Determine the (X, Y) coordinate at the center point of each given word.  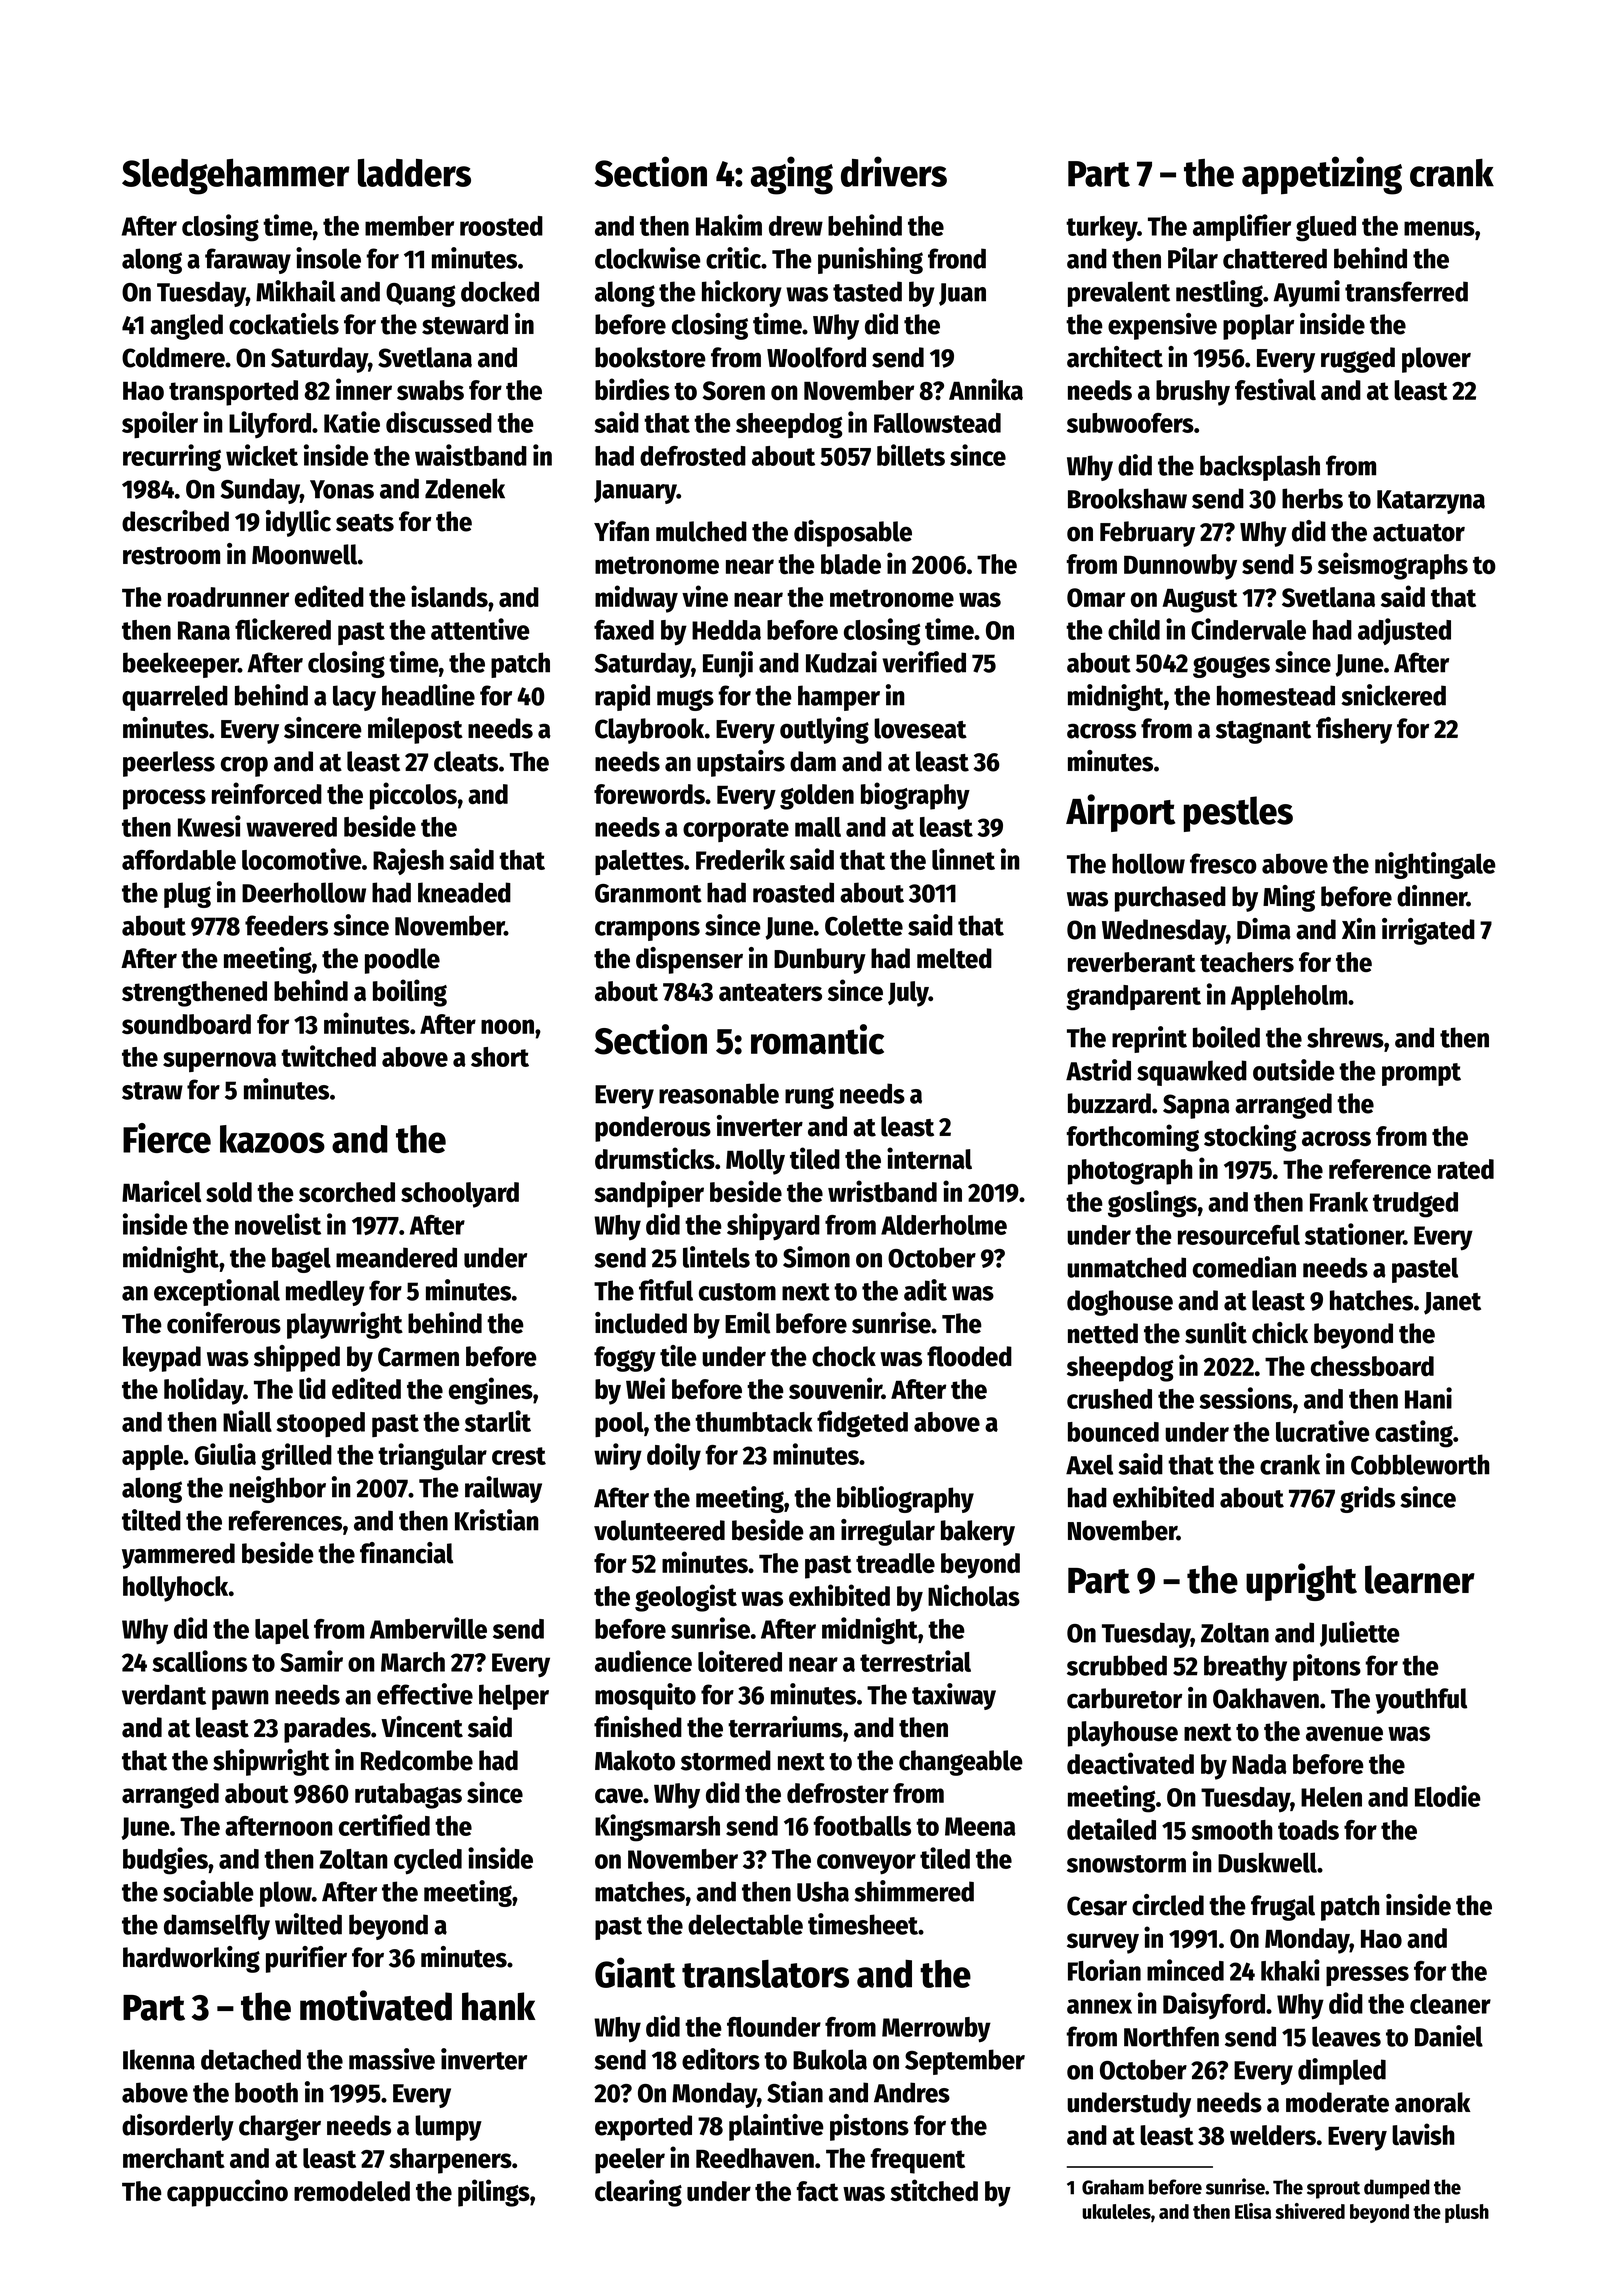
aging (792, 175)
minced (1185, 1970)
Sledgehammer (236, 176)
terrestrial (915, 1661)
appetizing (1322, 175)
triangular (432, 1457)
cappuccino (227, 2193)
